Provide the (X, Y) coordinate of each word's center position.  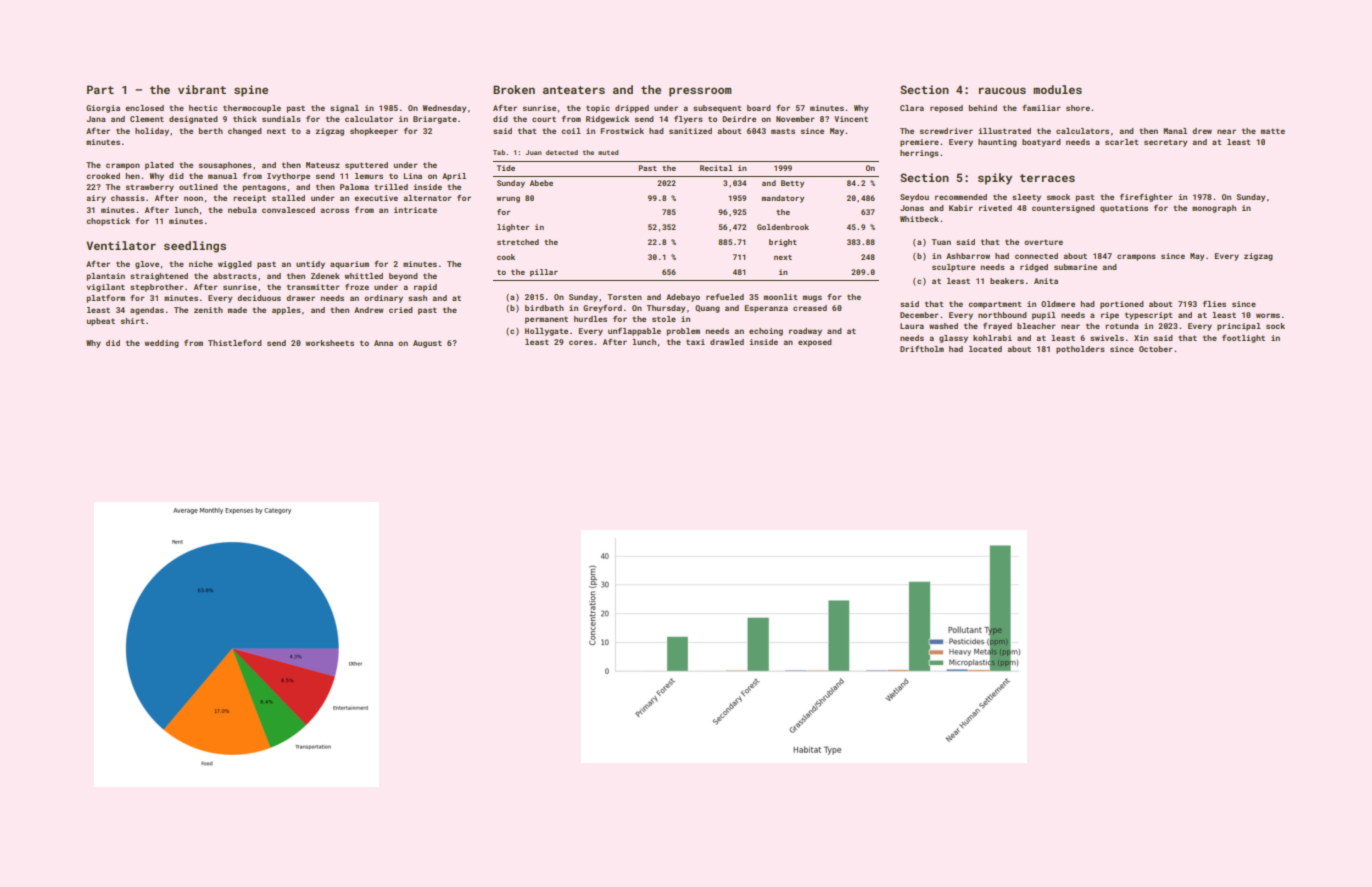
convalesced (288, 210)
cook (506, 257)
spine (251, 91)
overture (1043, 242)
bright (783, 243)
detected (562, 152)
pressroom (700, 92)
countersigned (1063, 209)
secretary (1166, 143)
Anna (383, 343)
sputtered (366, 166)
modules (1057, 89)
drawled (727, 342)
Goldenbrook (783, 227)
